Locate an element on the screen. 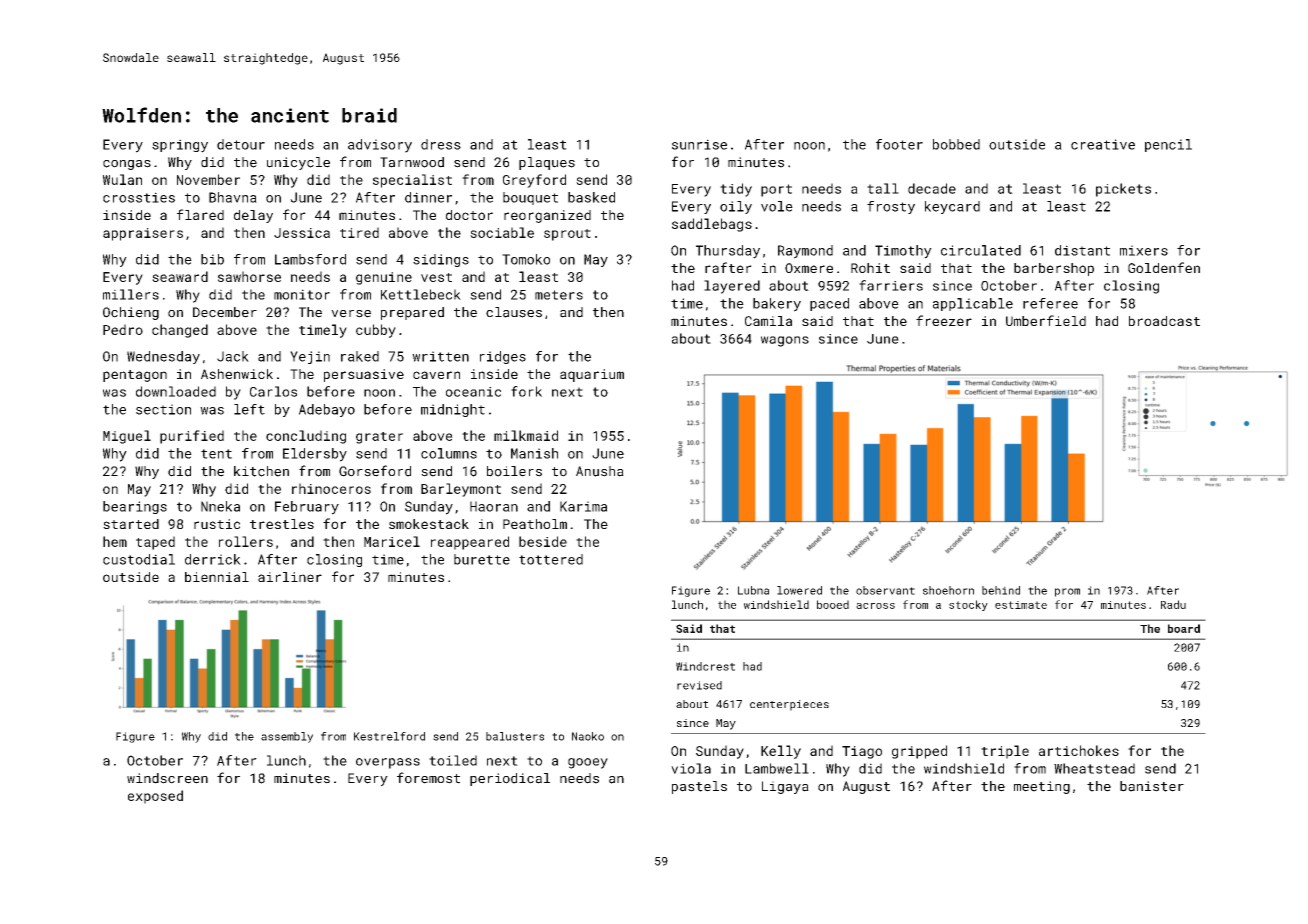 Image resolution: width=1308 pixels, height=924 pixels. assembly is located at coordinates (287, 737).
